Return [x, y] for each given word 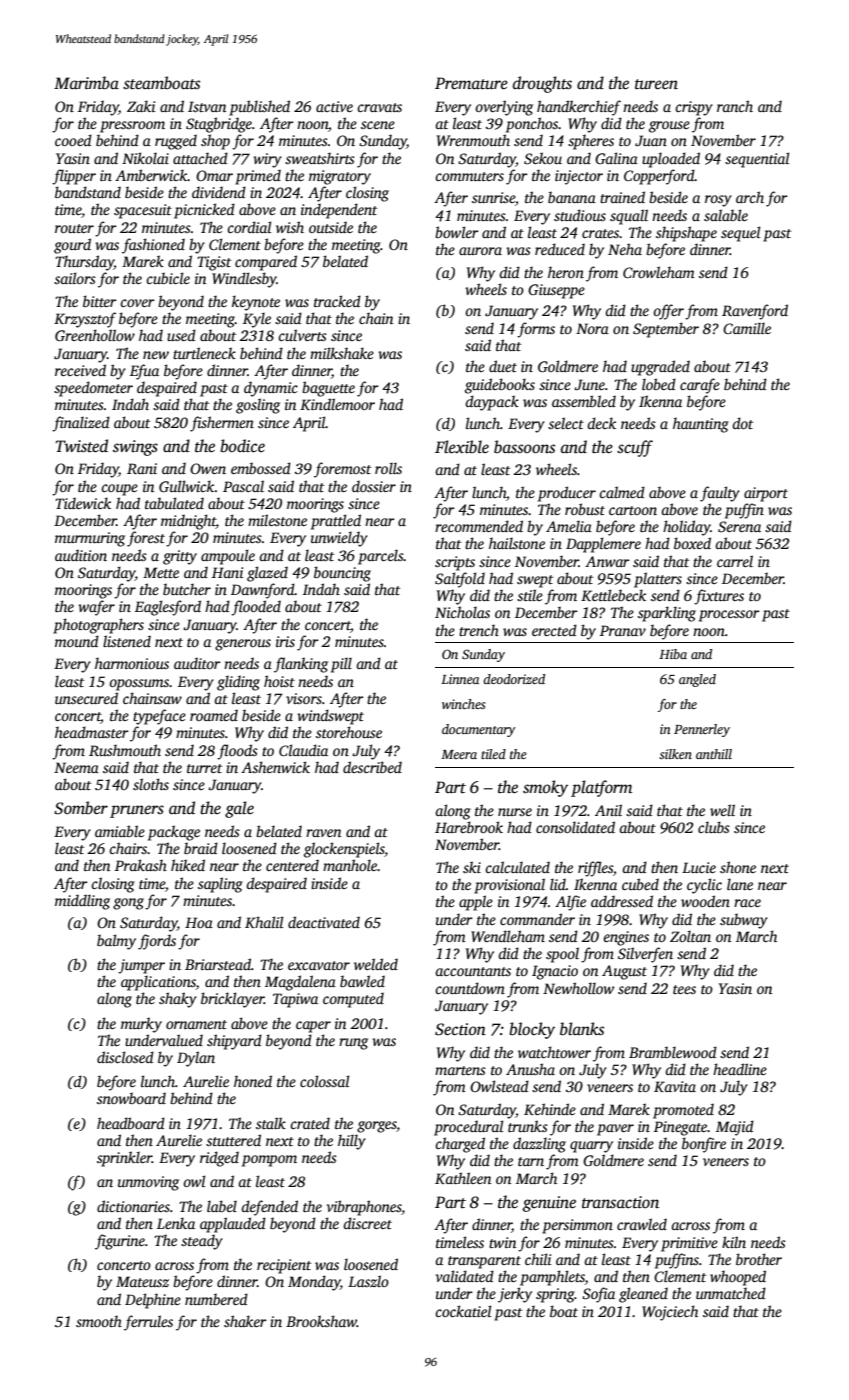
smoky [545, 788]
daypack [492, 403]
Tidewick [83, 503]
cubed [640, 884]
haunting [701, 425]
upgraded [660, 368]
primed [258, 177]
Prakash [141, 865]
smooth [99, 1321]
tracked [337, 301]
